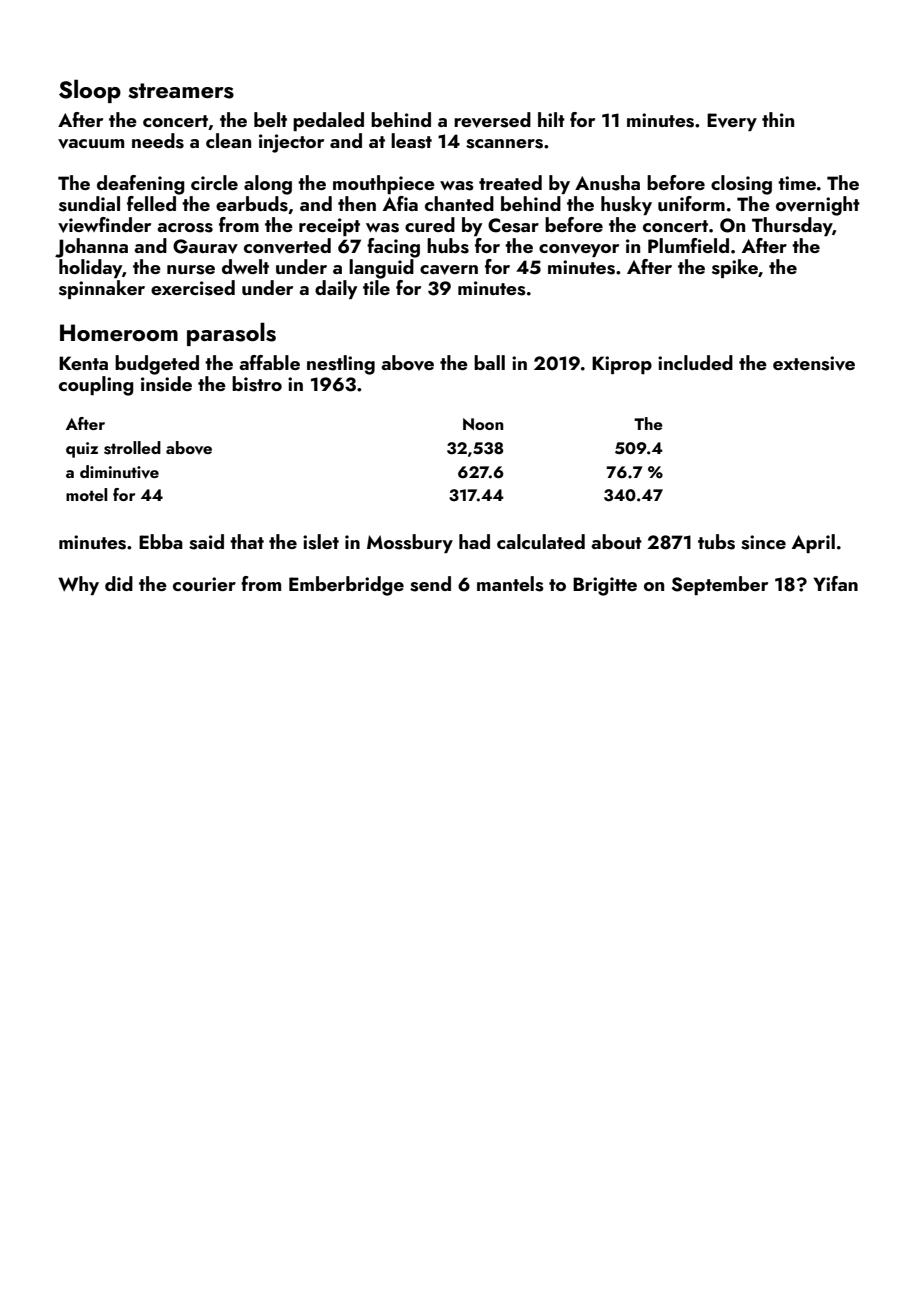  Describe the element at coordinates (741, 185) in the page. I see `closing` at that location.
